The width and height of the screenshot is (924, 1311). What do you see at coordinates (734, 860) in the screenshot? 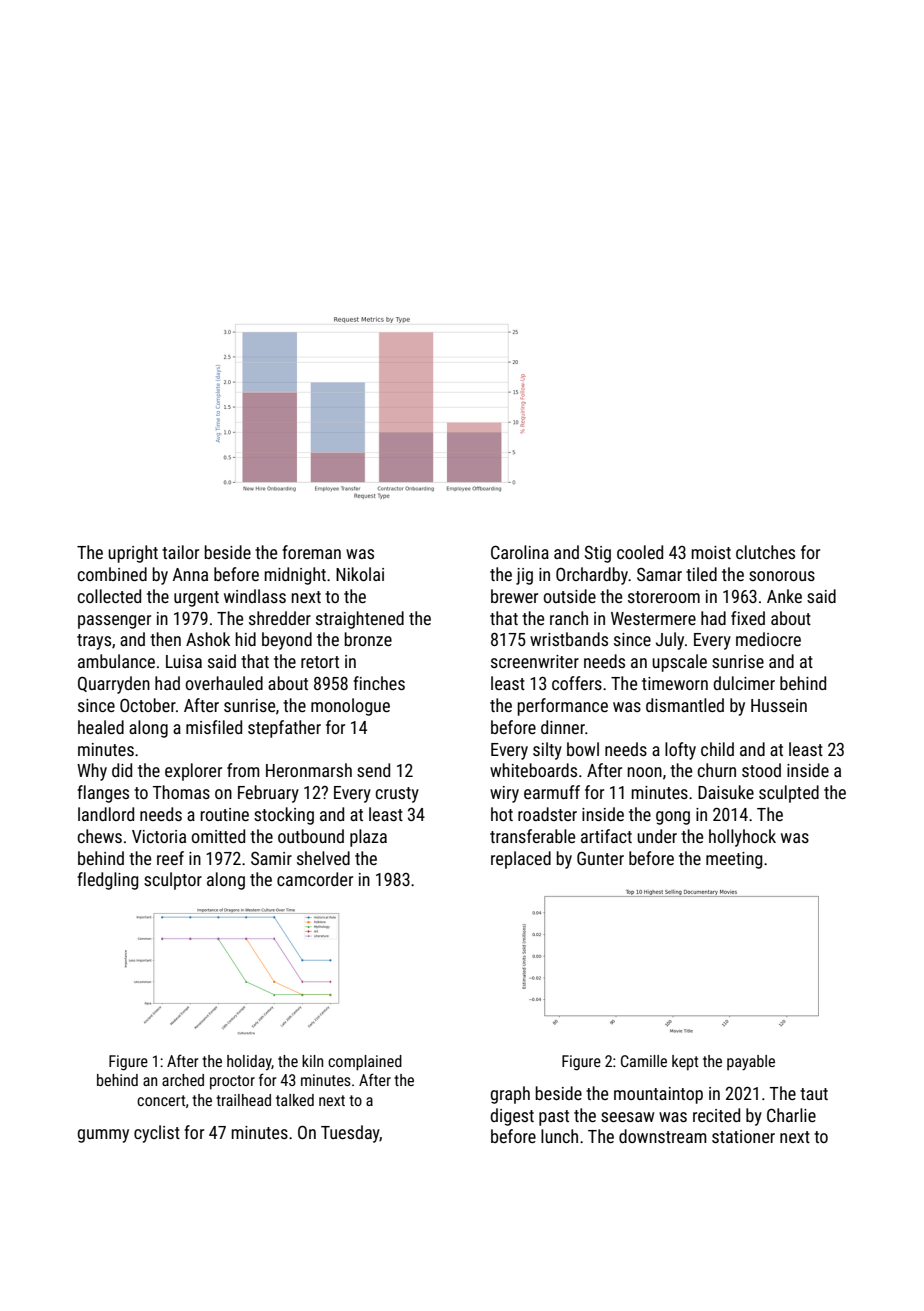
I see `meeting` at bounding box center [734, 860].
